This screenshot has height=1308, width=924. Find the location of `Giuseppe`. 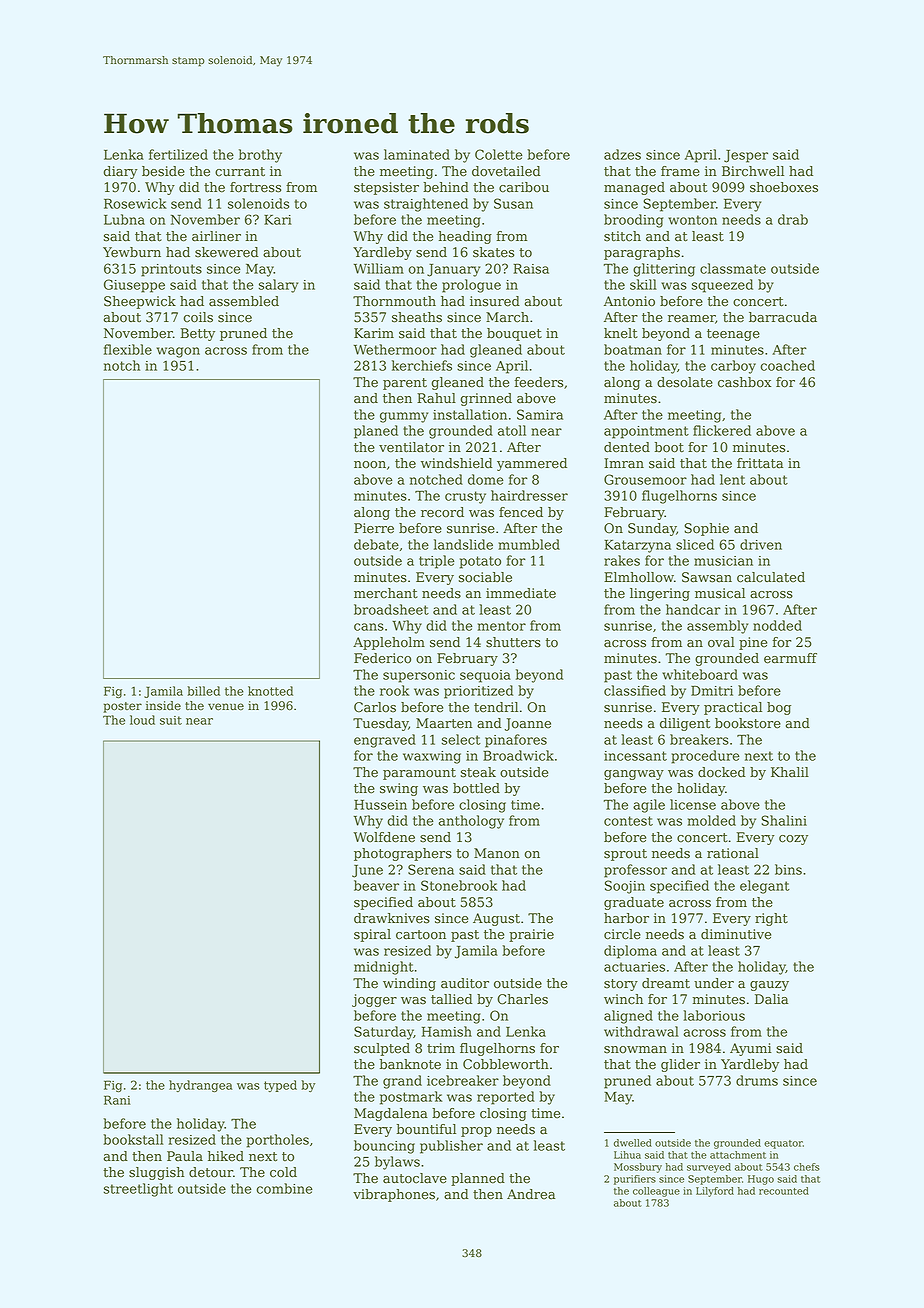

Giuseppe is located at coordinates (134, 286).
